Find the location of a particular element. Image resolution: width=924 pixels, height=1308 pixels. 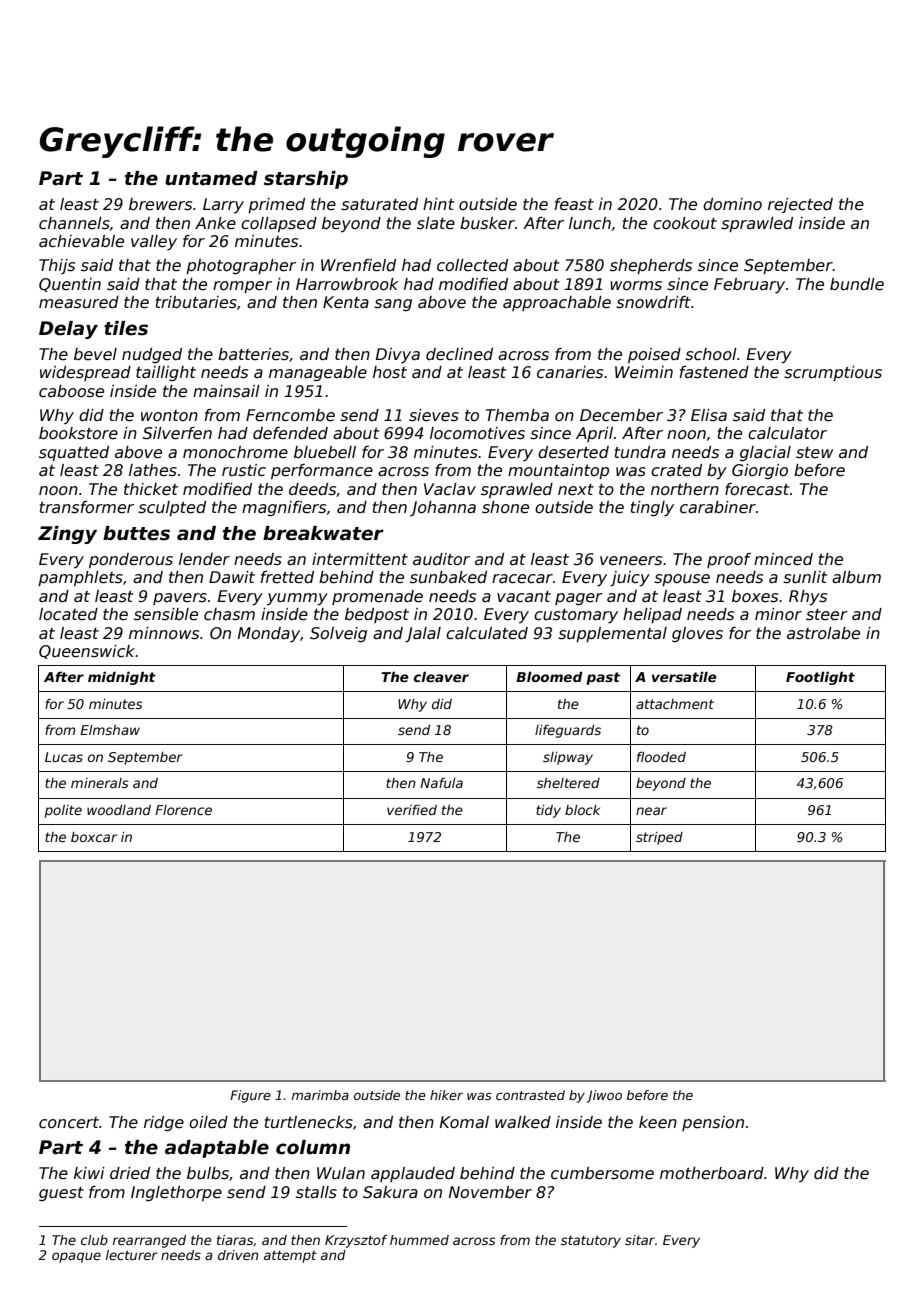

rejected is located at coordinates (800, 205).
